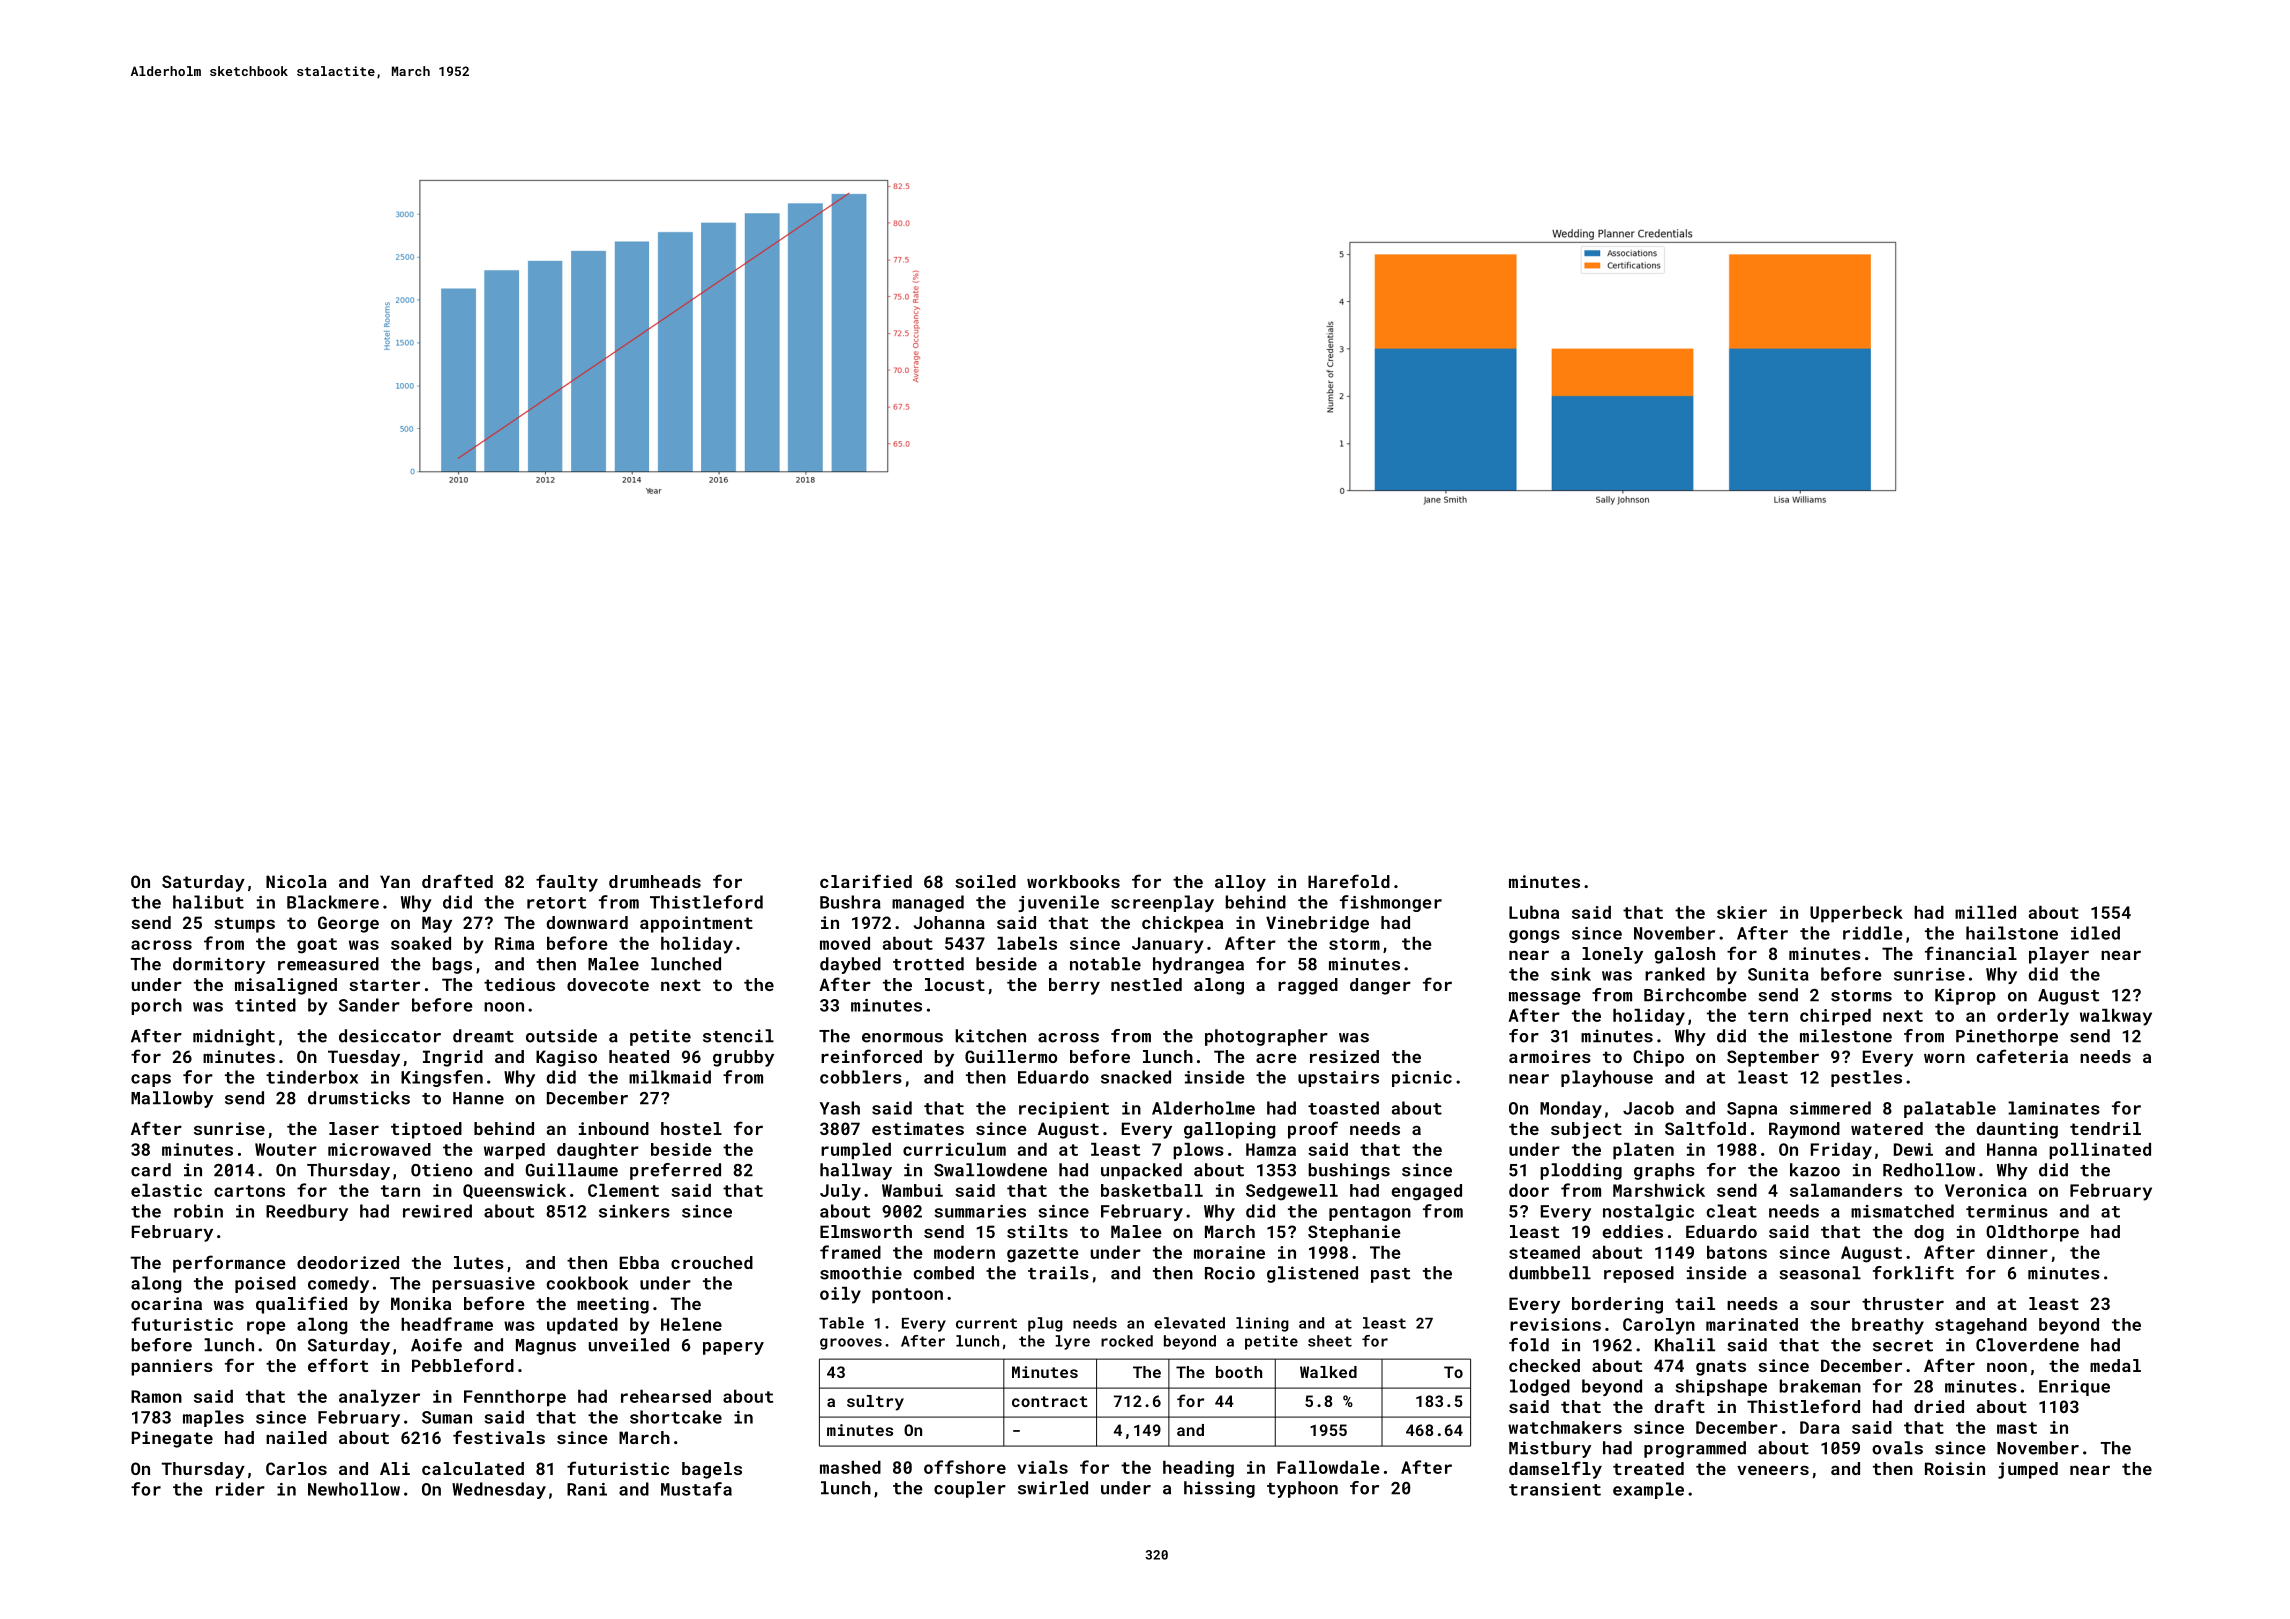  What do you see at coordinates (296, 1437) in the page?
I see `nailed` at bounding box center [296, 1437].
